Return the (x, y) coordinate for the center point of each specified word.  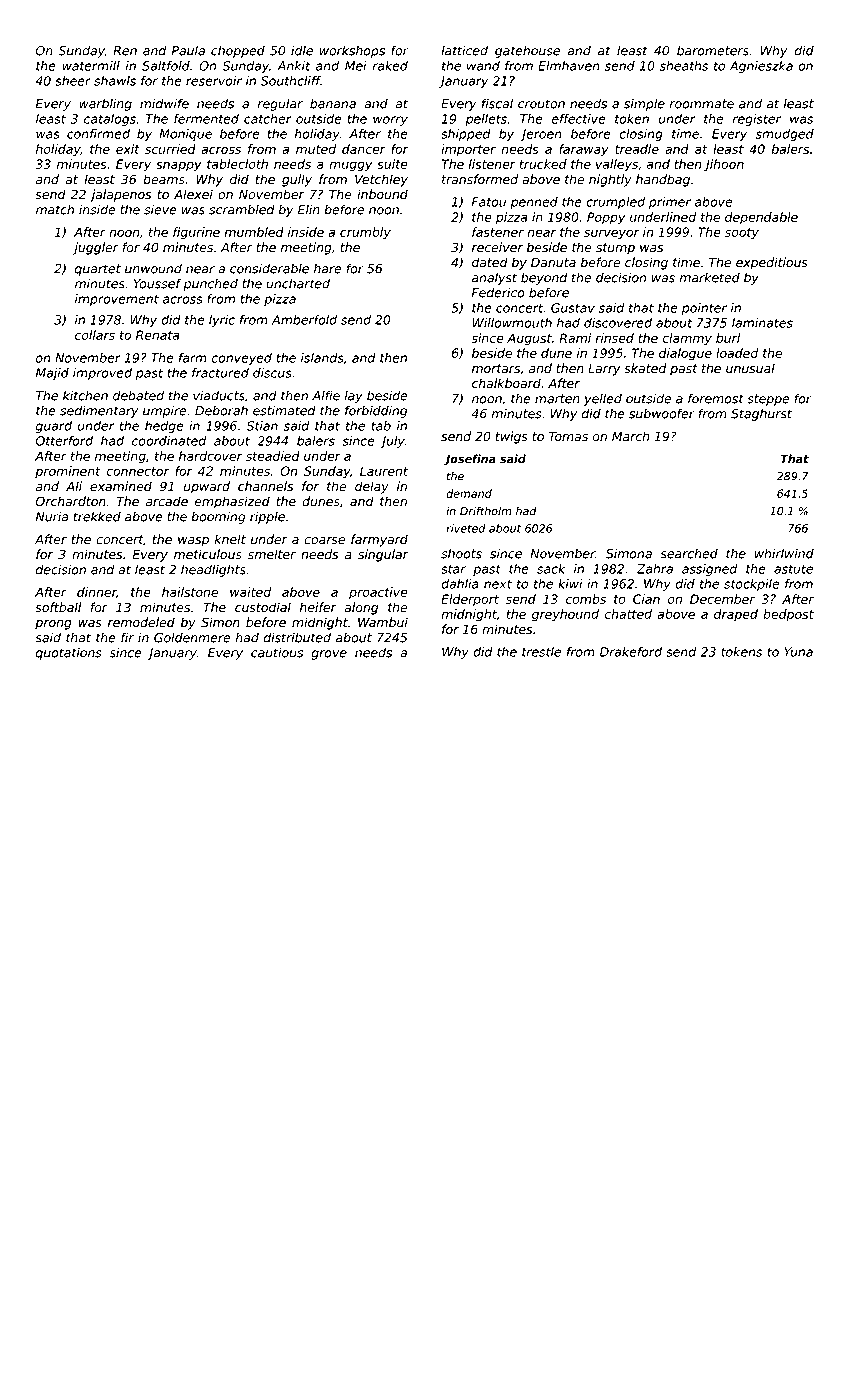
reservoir (214, 81)
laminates (762, 323)
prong (53, 625)
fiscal (497, 103)
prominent (68, 472)
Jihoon (724, 165)
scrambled (242, 209)
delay (372, 487)
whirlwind (784, 553)
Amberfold (304, 320)
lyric (222, 321)
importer (468, 150)
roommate (702, 104)
